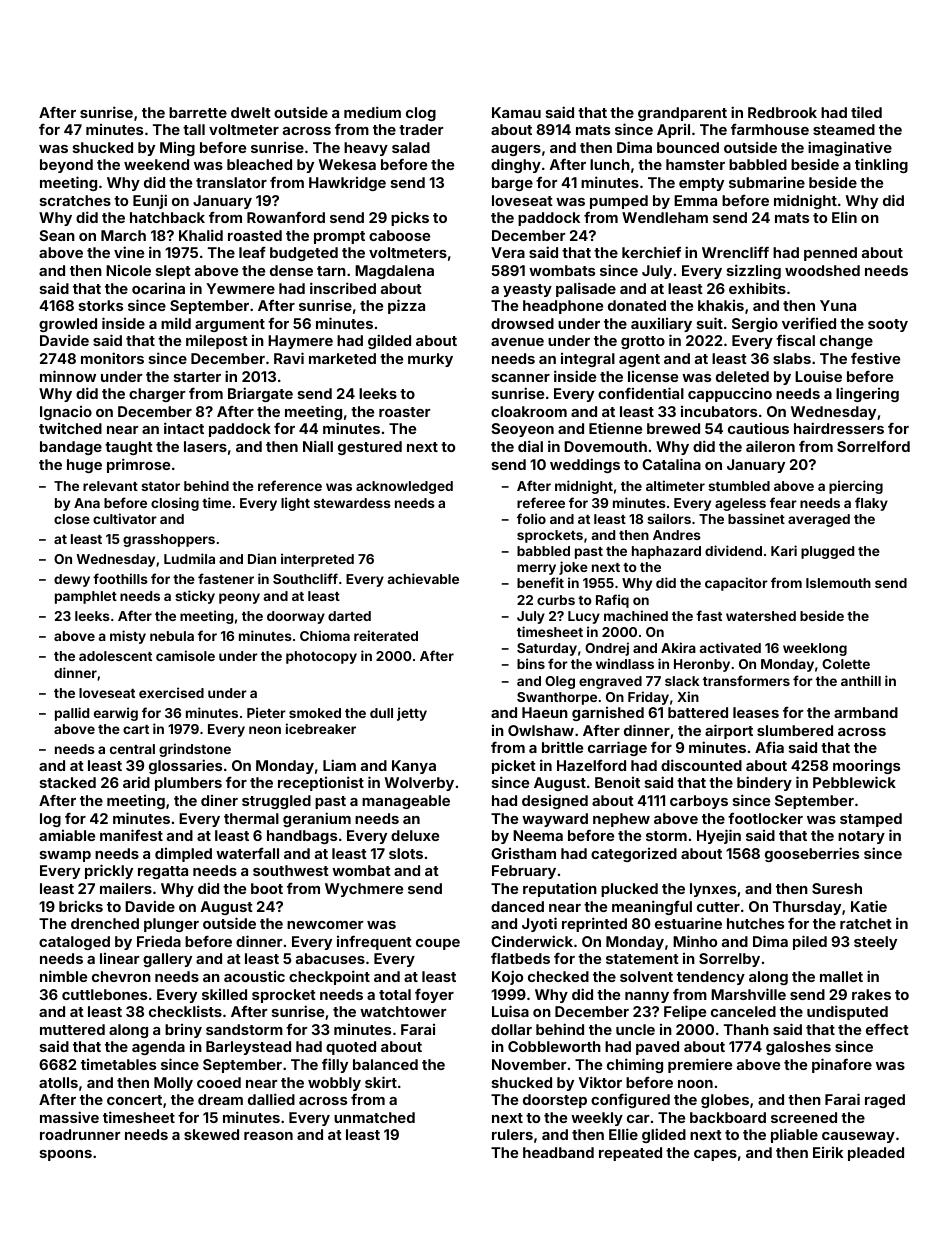  I want to click on tiled, so click(866, 112).
